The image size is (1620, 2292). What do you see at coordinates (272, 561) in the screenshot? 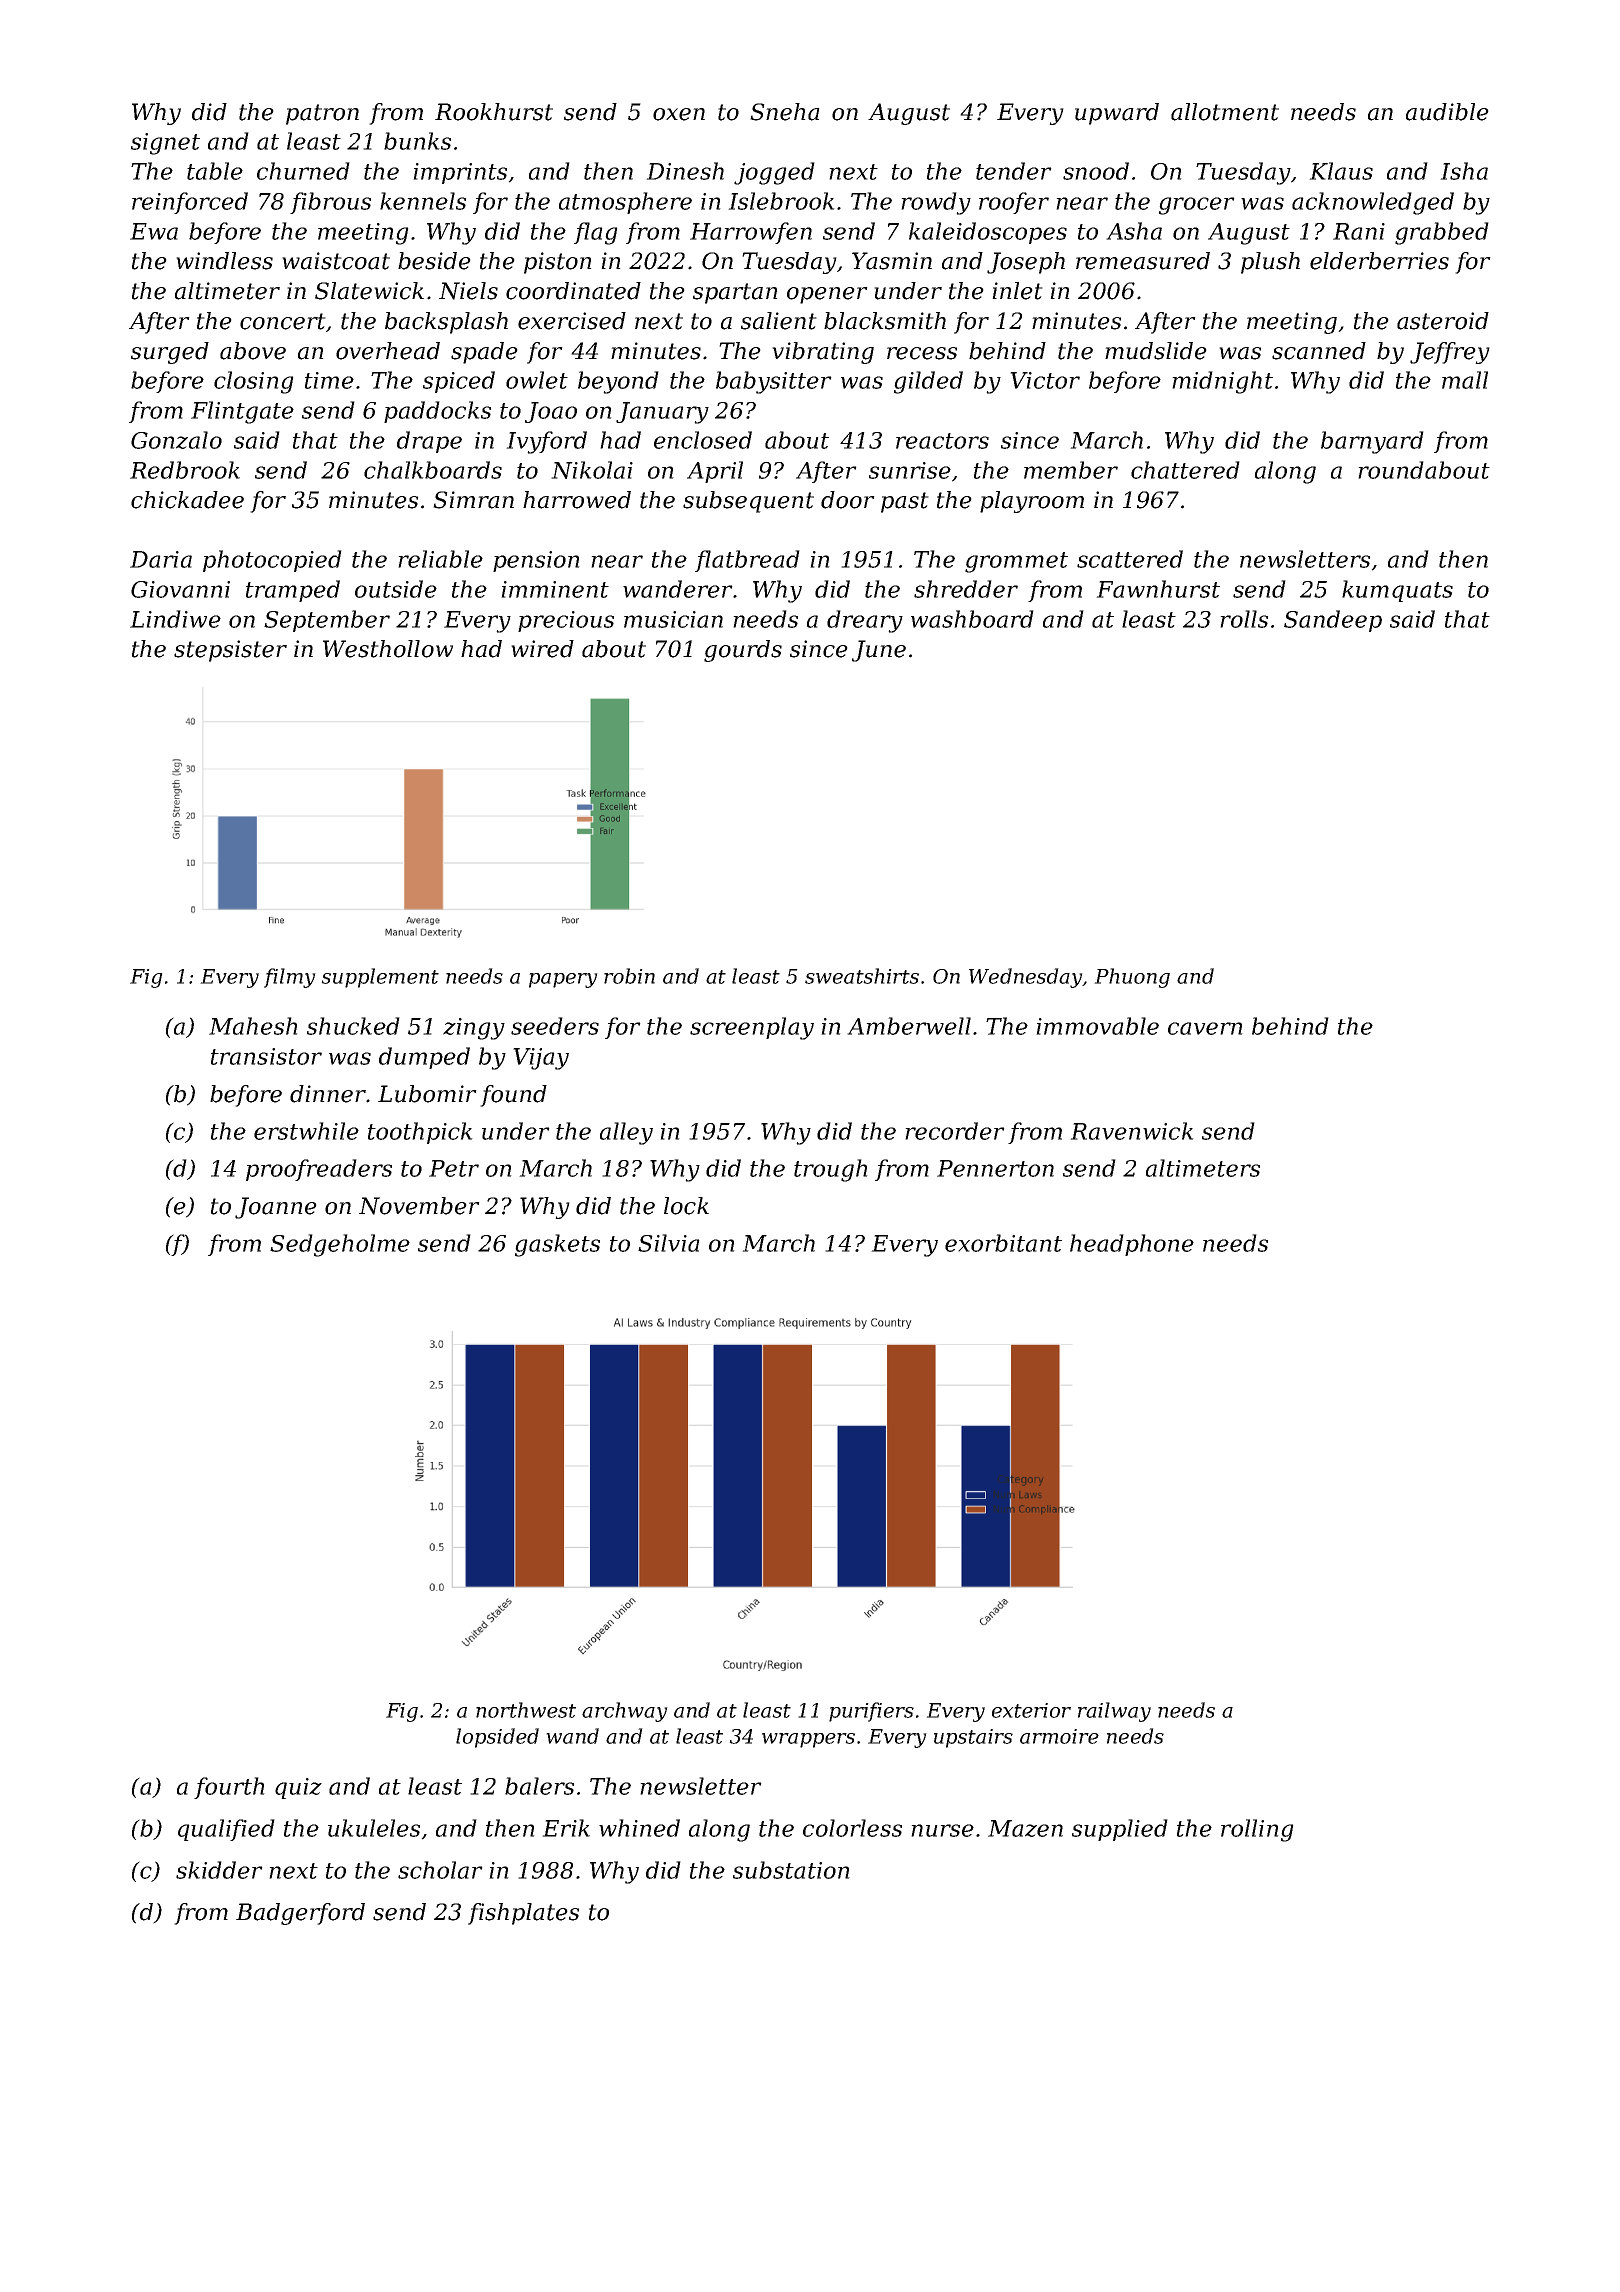
I see `photocopied` at bounding box center [272, 561].
